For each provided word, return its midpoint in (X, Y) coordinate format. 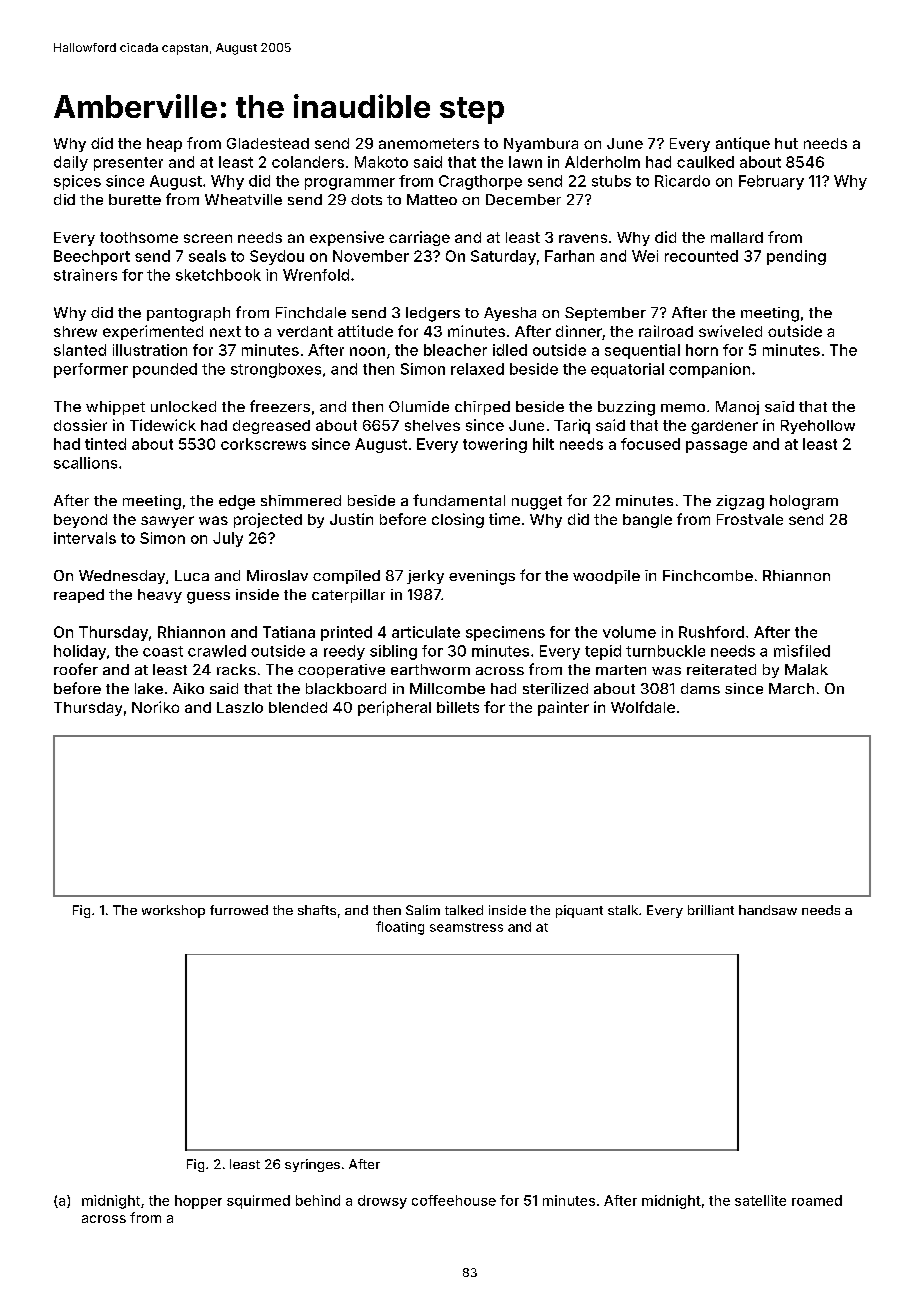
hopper (198, 1202)
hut (786, 143)
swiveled (730, 331)
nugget (537, 503)
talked (464, 910)
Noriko (155, 707)
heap (164, 145)
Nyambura (541, 145)
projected (268, 520)
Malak (806, 669)
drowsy (382, 1202)
